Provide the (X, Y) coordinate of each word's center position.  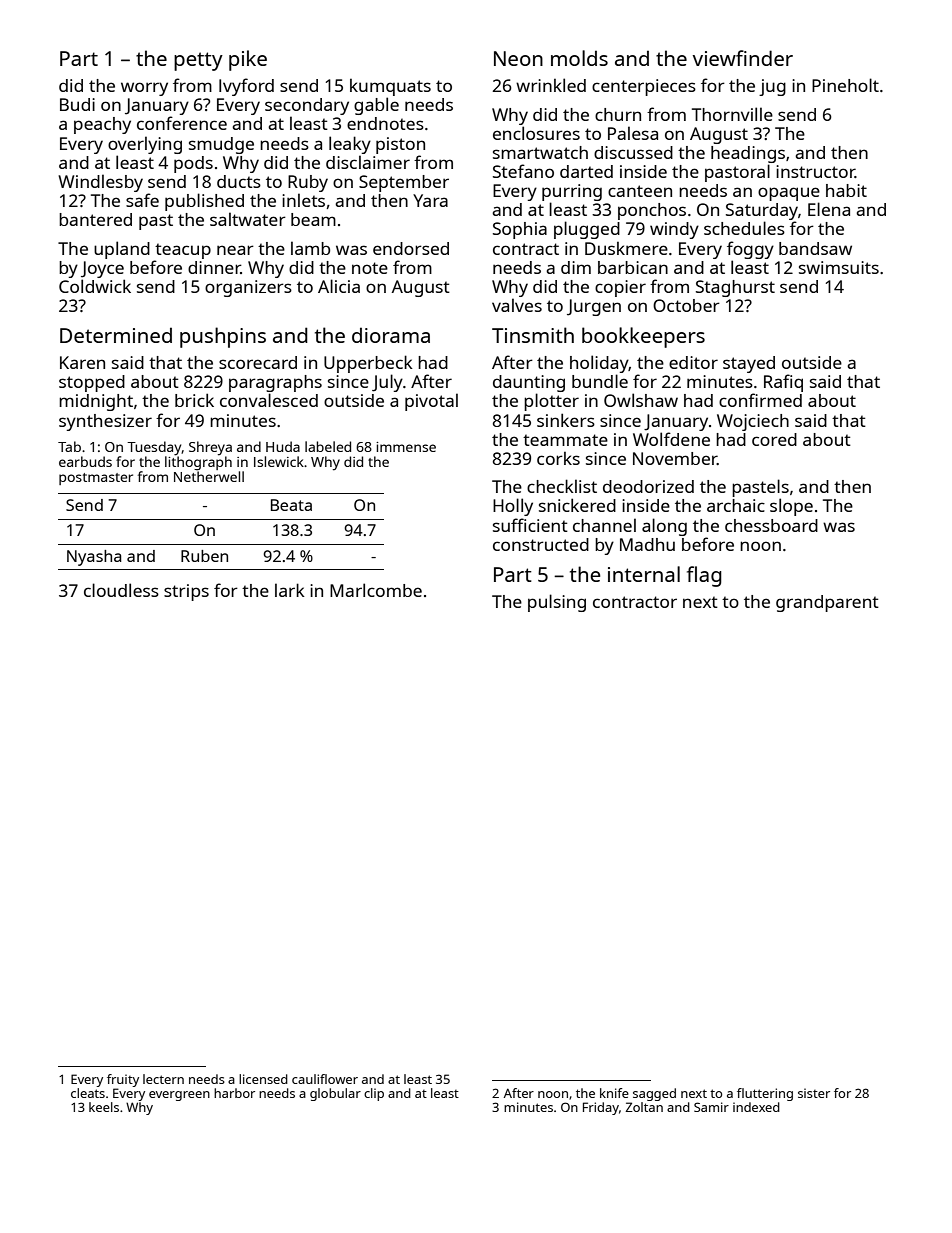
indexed (756, 1107)
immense (406, 447)
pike (248, 60)
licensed (263, 1079)
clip (374, 1094)
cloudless (121, 590)
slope (791, 507)
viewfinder (743, 58)
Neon (518, 58)
